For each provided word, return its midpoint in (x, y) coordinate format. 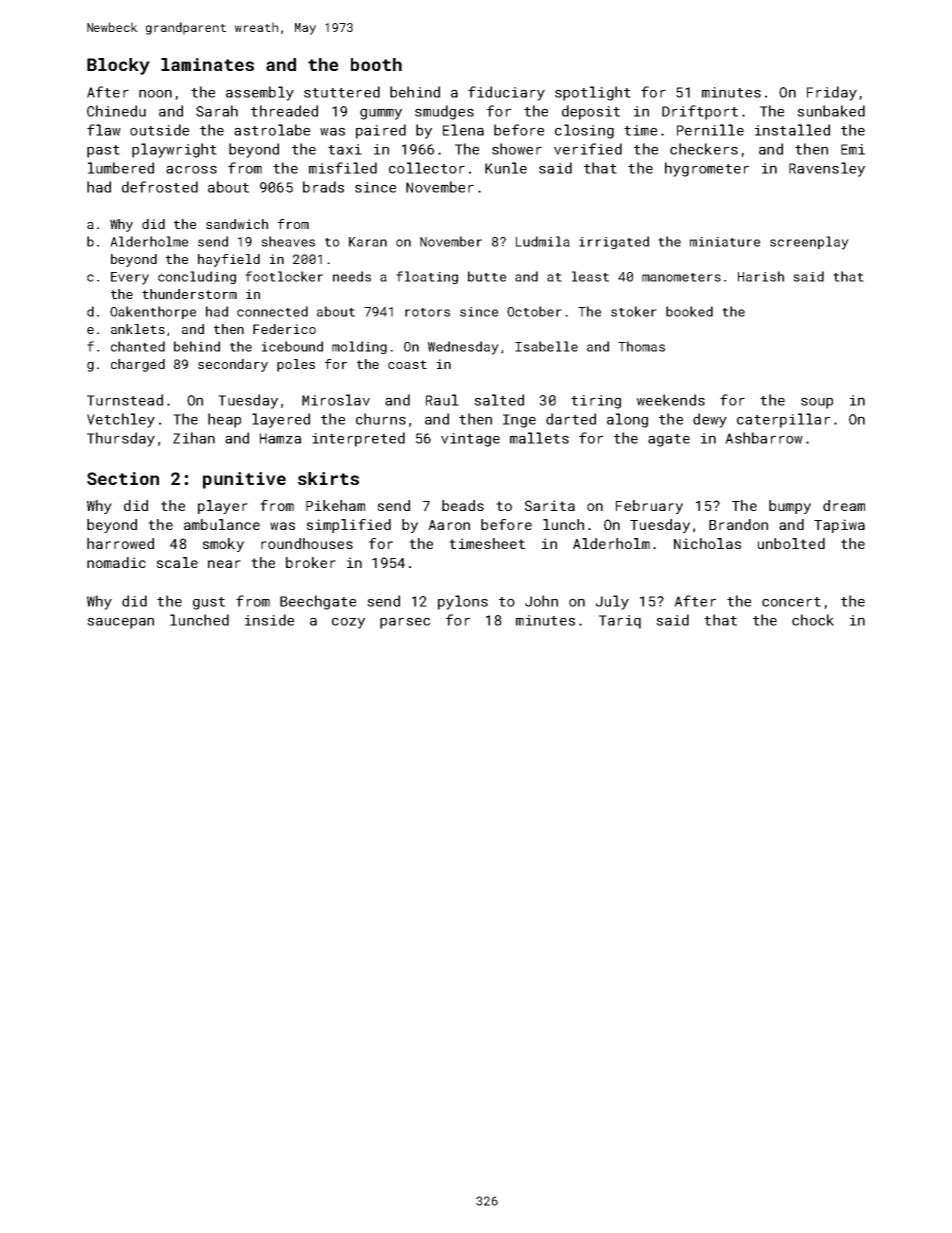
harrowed (120, 543)
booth (376, 64)
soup (817, 403)
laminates (207, 64)
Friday (832, 93)
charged (138, 365)
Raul (442, 400)
